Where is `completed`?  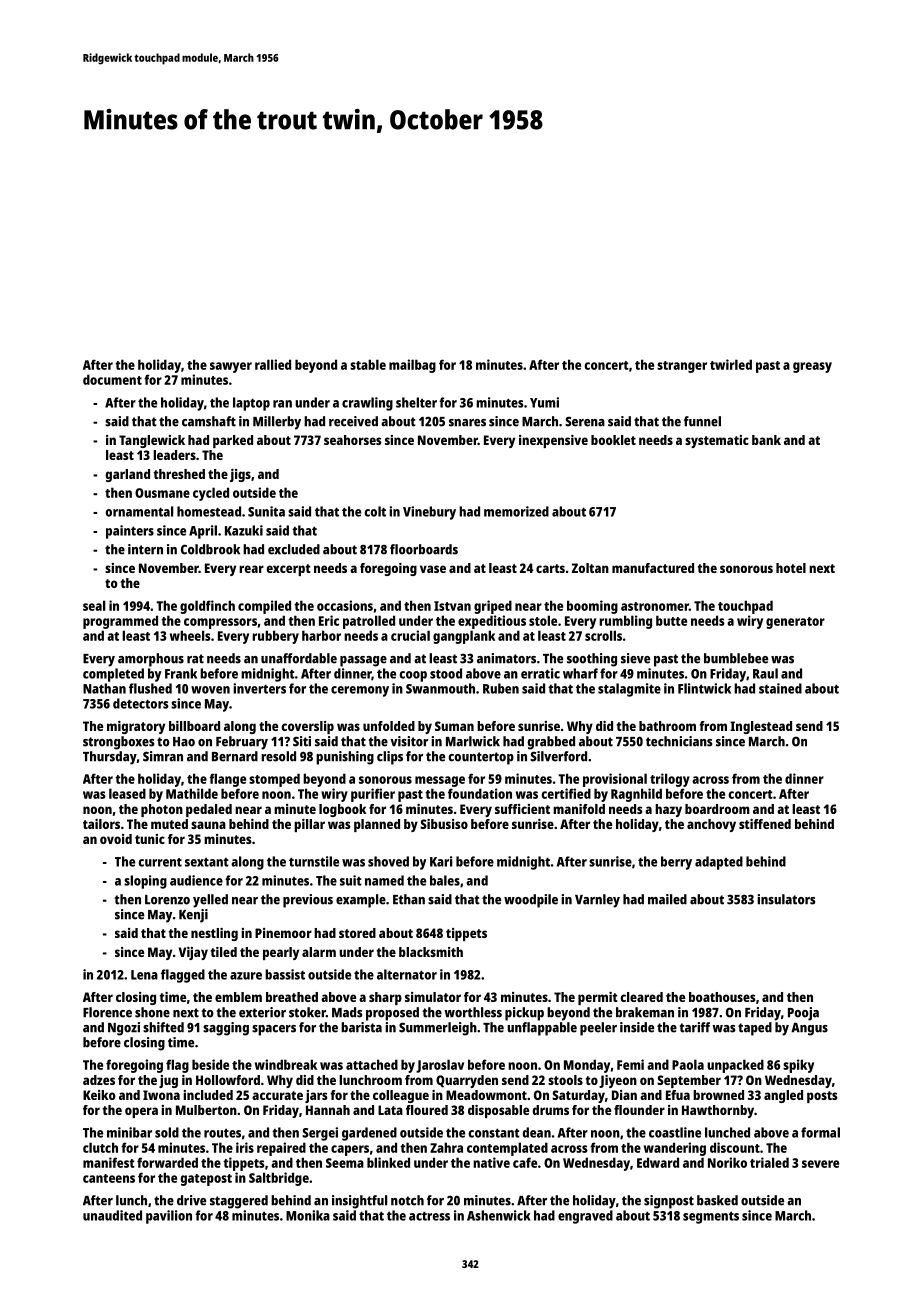 completed is located at coordinates (113, 675).
